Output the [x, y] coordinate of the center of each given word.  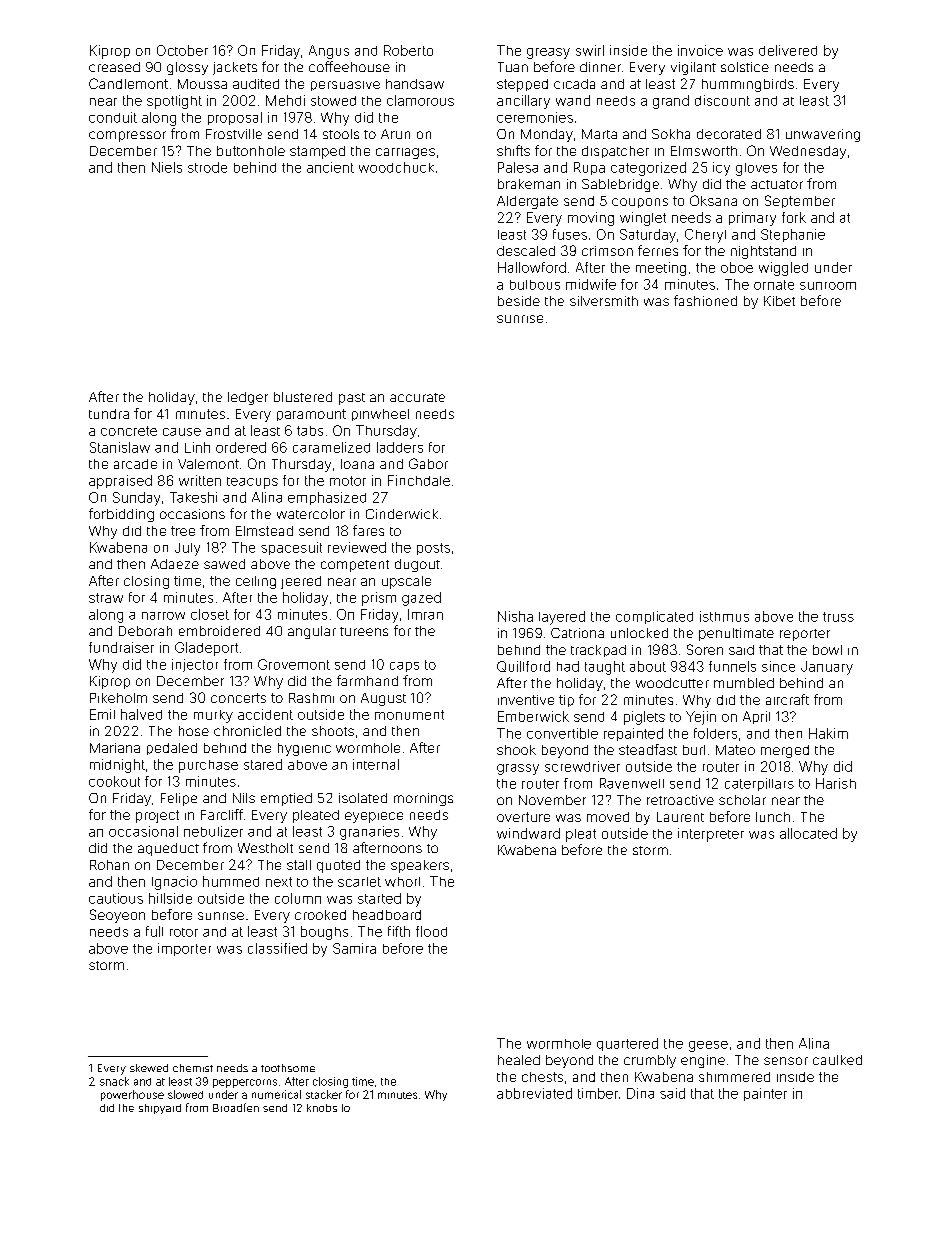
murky [213, 716]
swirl [590, 50]
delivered [788, 50]
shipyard [160, 1109]
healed [519, 1060]
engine [703, 1061]
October [182, 50]
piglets [644, 718]
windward [528, 833]
